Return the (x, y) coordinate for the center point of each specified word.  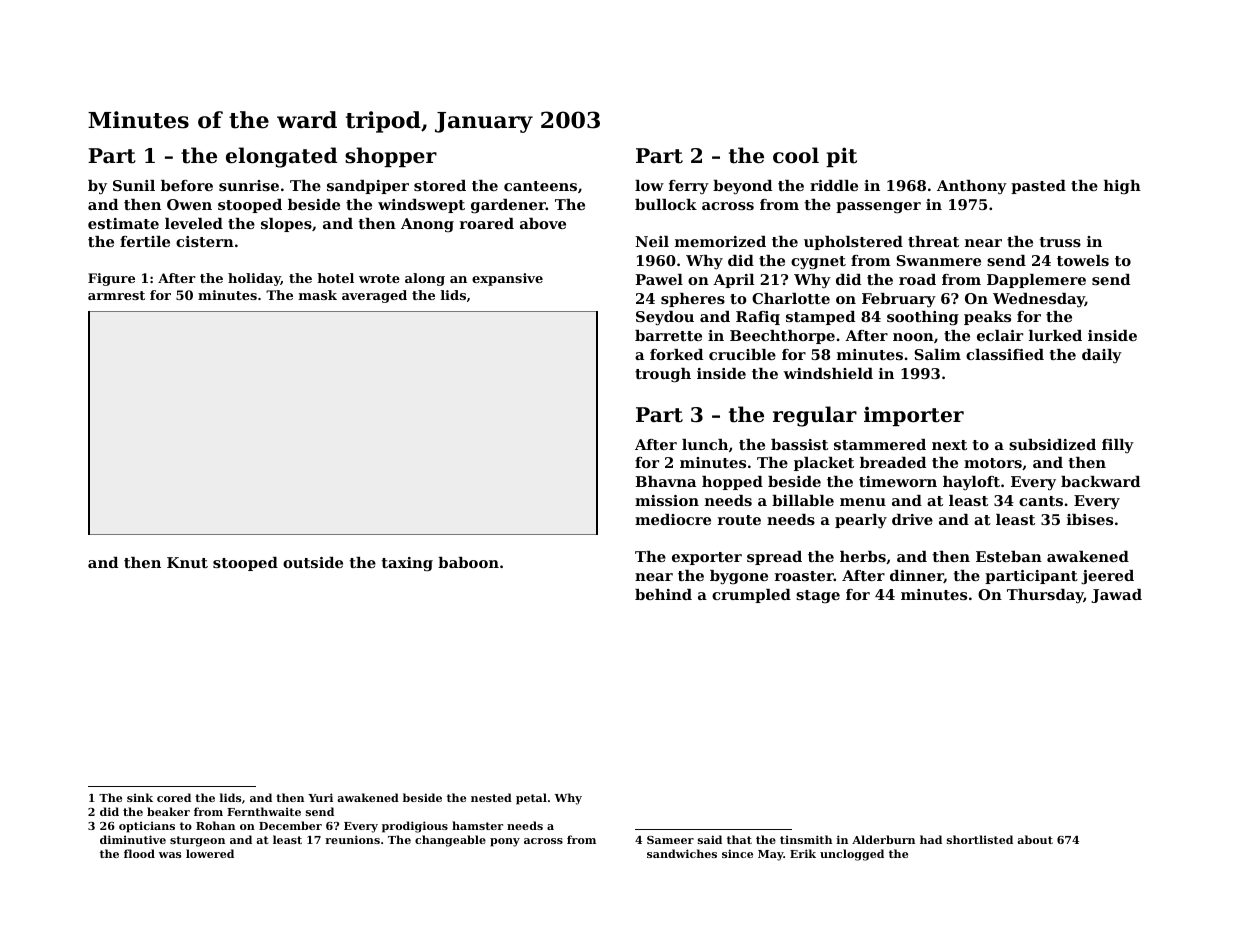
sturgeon (197, 841)
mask (318, 295)
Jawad (1116, 596)
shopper (391, 157)
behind (663, 594)
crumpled (751, 596)
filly (1118, 446)
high (1122, 187)
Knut (187, 562)
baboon (468, 562)
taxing (407, 564)
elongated (281, 157)
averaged (374, 296)
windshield (828, 373)
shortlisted (980, 839)
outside (313, 562)
